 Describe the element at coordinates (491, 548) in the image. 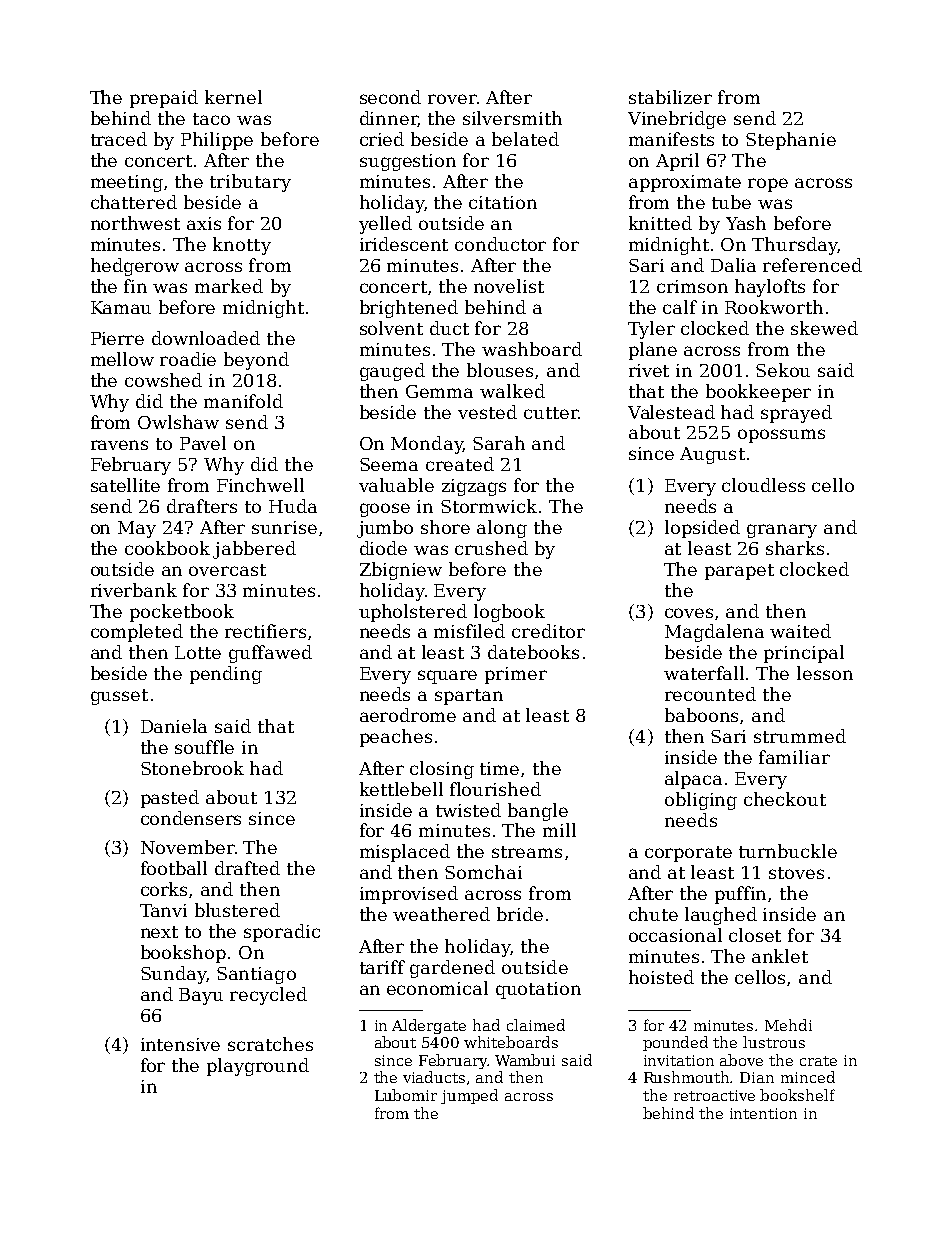

I see `crushed` at that location.
